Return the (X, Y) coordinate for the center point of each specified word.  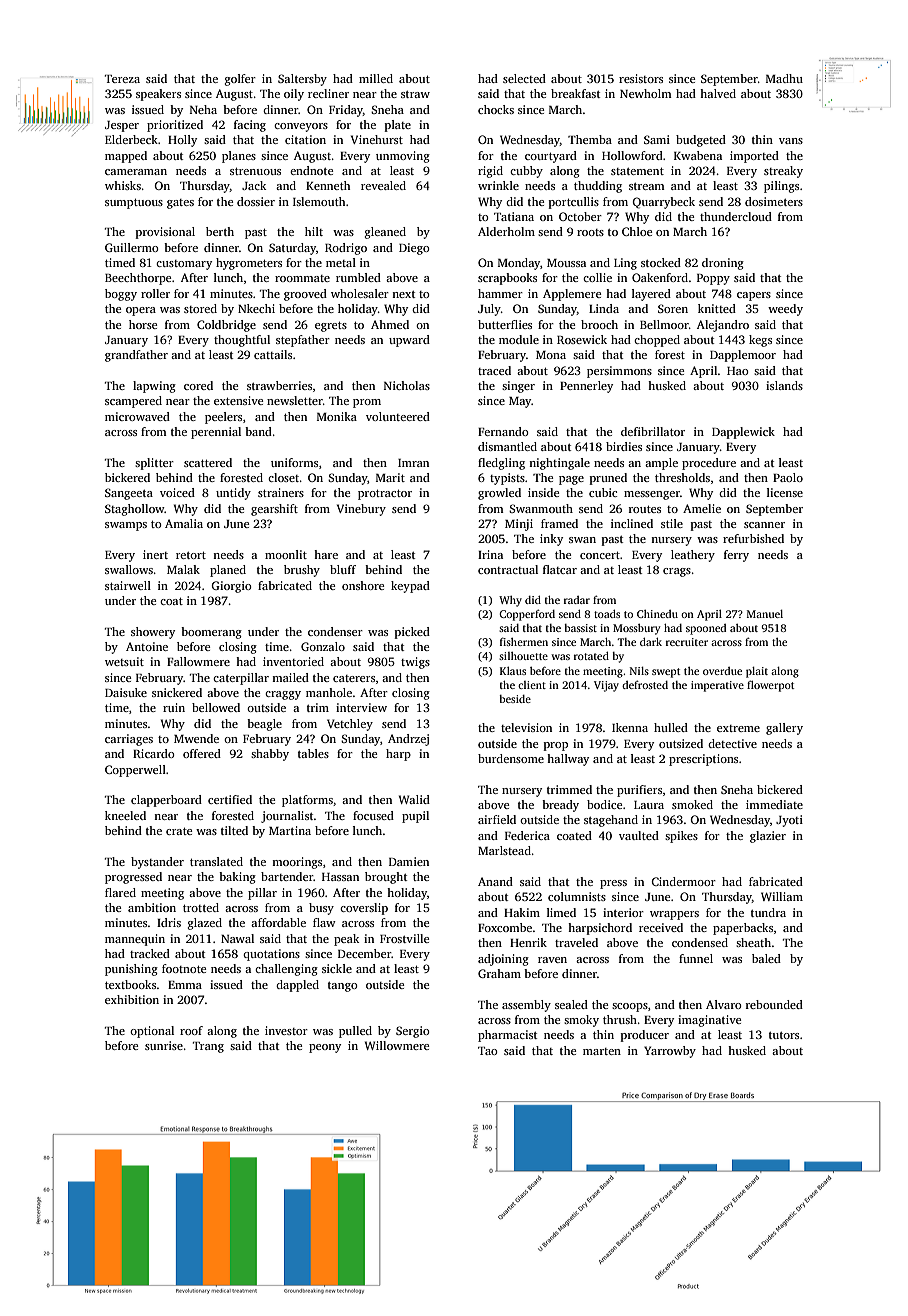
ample (661, 464)
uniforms (294, 462)
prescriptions (703, 760)
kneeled (125, 815)
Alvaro (724, 1004)
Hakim (522, 912)
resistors (641, 78)
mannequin (135, 940)
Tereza (122, 79)
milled (376, 78)
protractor (385, 495)
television (526, 727)
